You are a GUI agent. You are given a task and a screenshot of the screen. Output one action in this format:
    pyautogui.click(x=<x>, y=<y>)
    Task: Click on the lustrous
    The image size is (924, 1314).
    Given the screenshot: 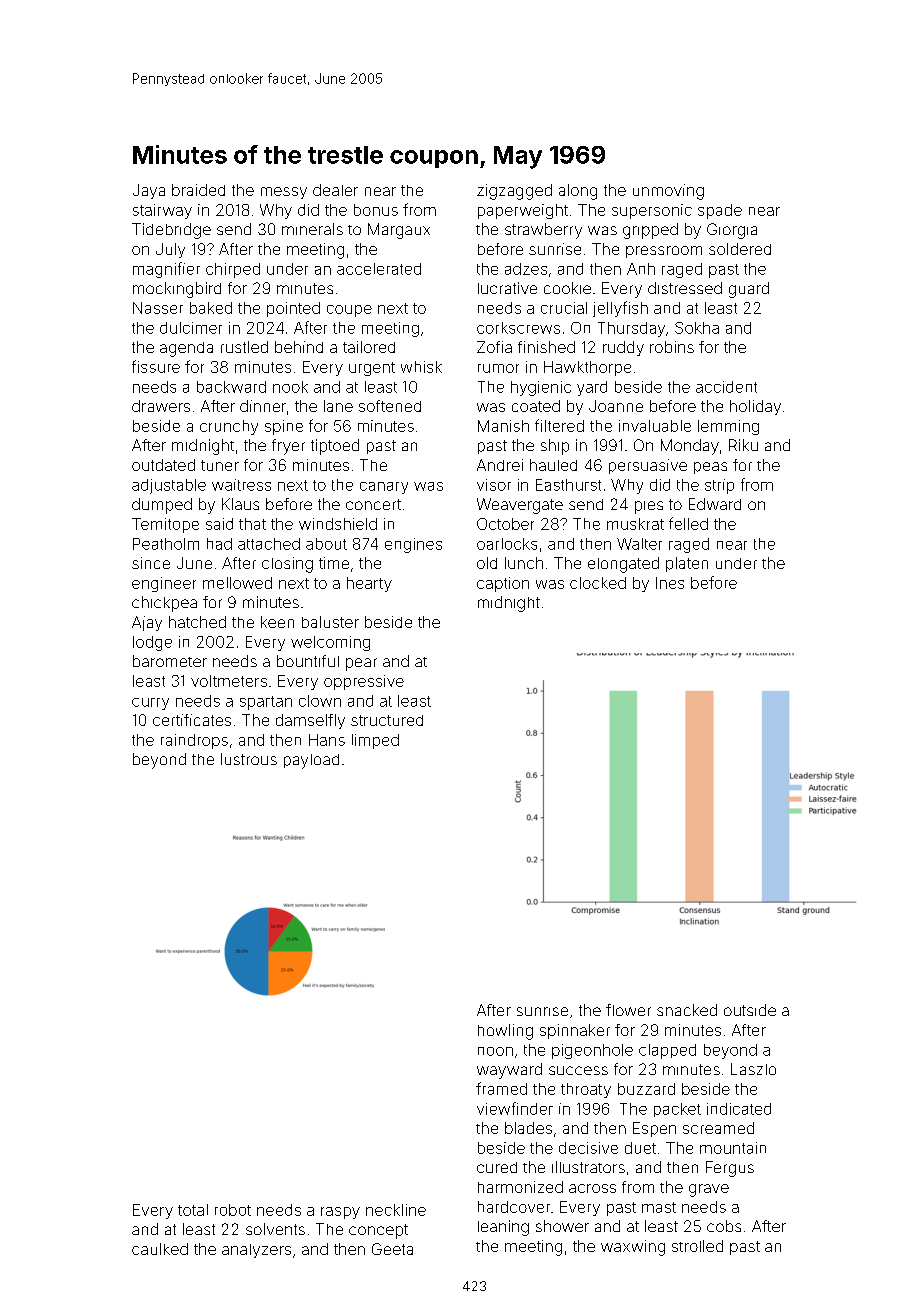 What is the action you would take?
    pyautogui.click(x=249, y=759)
